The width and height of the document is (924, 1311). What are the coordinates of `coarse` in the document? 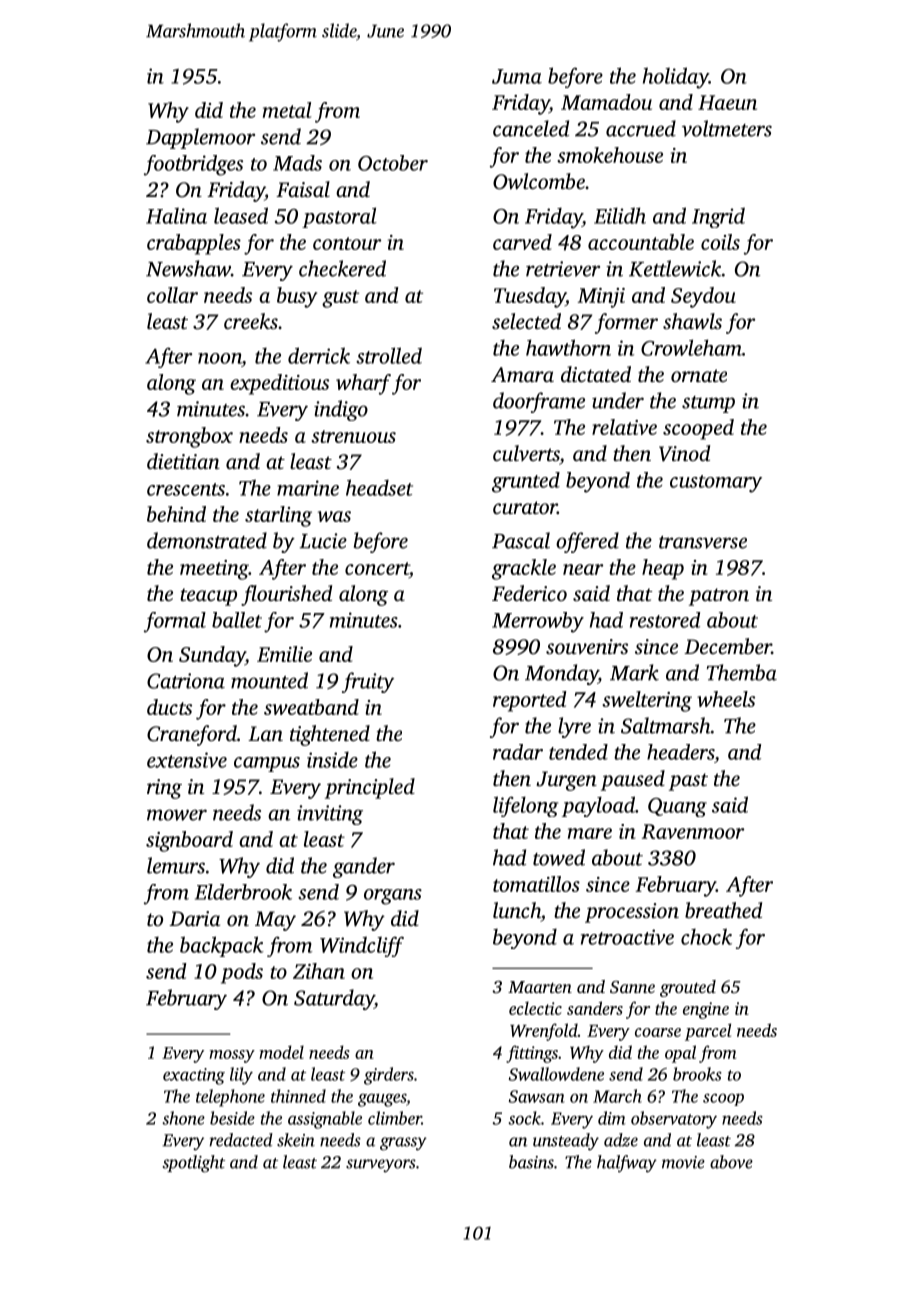 It's located at (658, 1032).
